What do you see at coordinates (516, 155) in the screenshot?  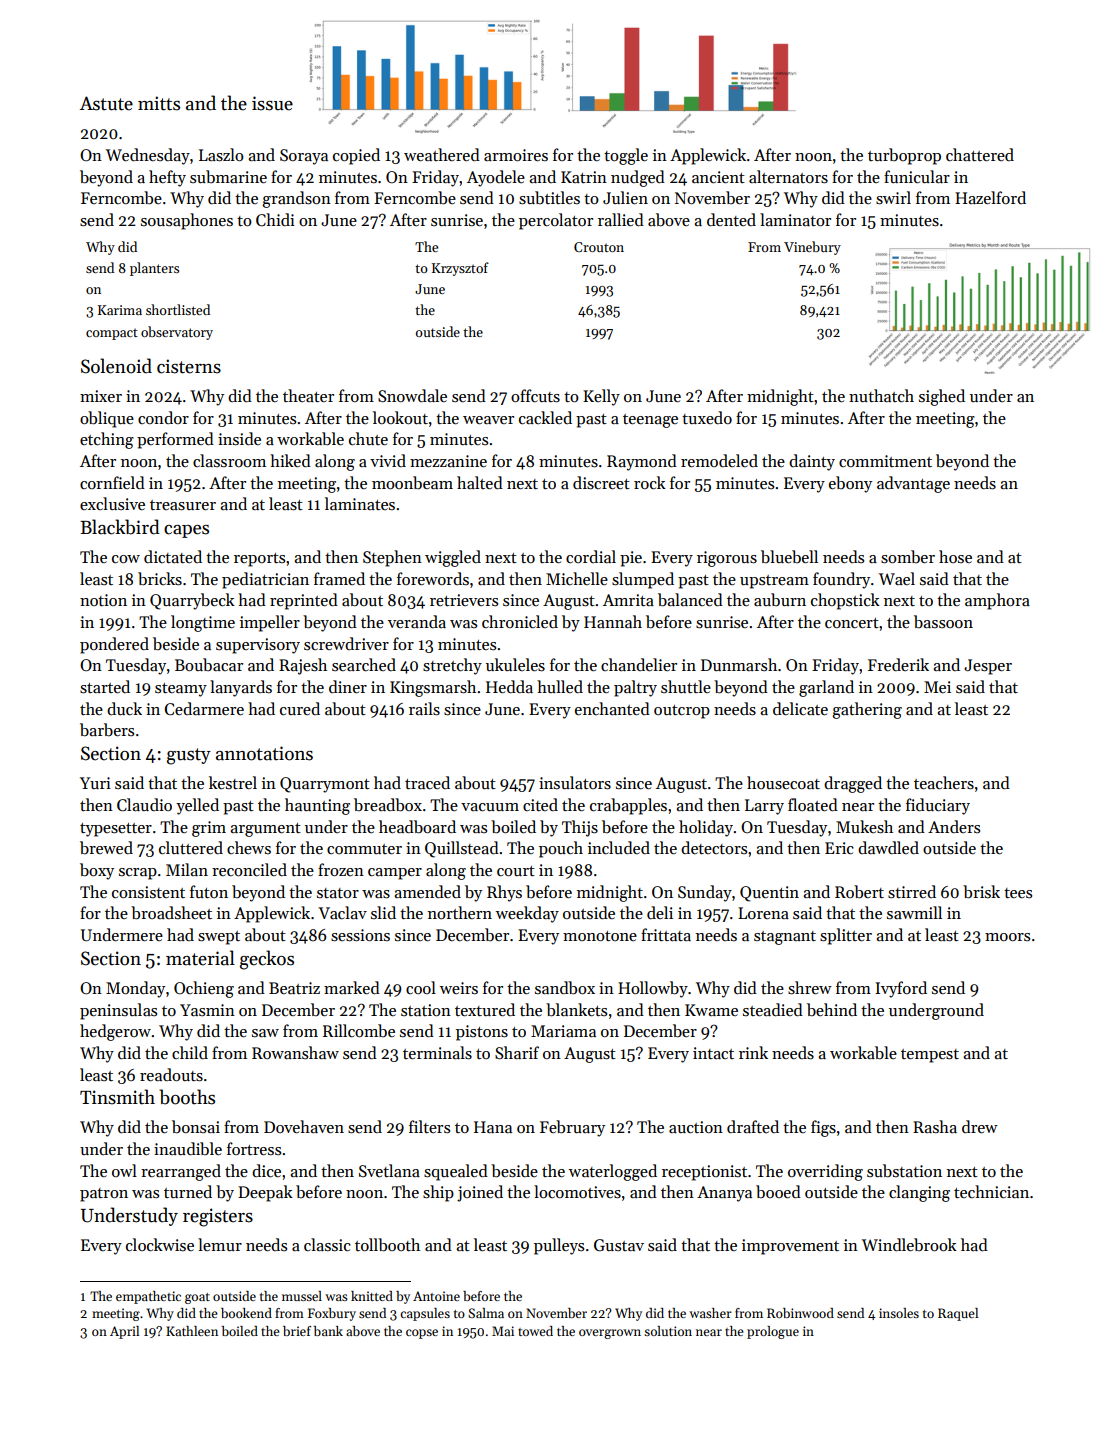 I see `armoires` at bounding box center [516, 155].
